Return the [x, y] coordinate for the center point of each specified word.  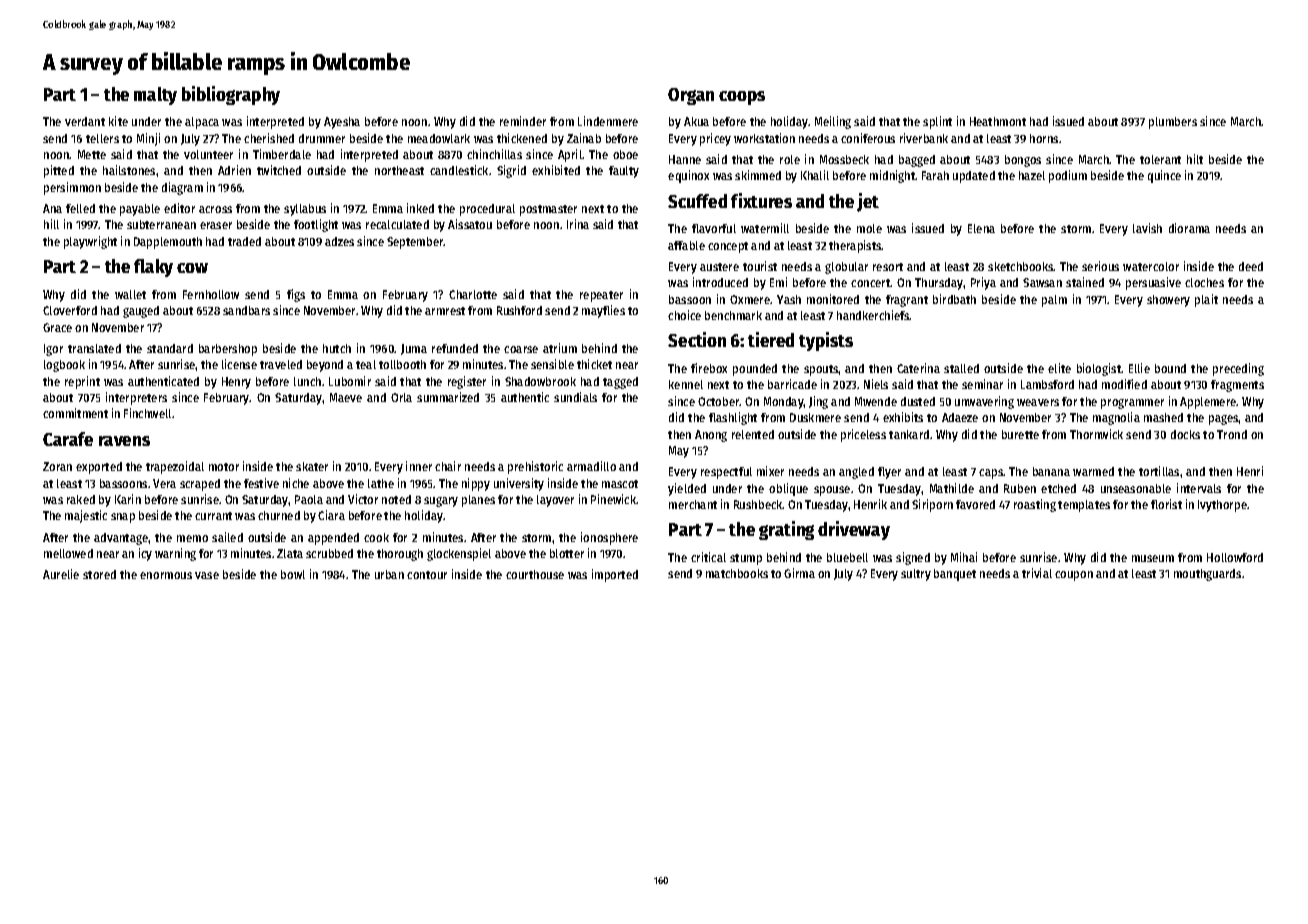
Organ [691, 96]
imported [615, 575]
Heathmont [998, 121]
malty [155, 96]
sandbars [246, 310]
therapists [855, 246]
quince [1164, 176]
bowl [293, 574]
